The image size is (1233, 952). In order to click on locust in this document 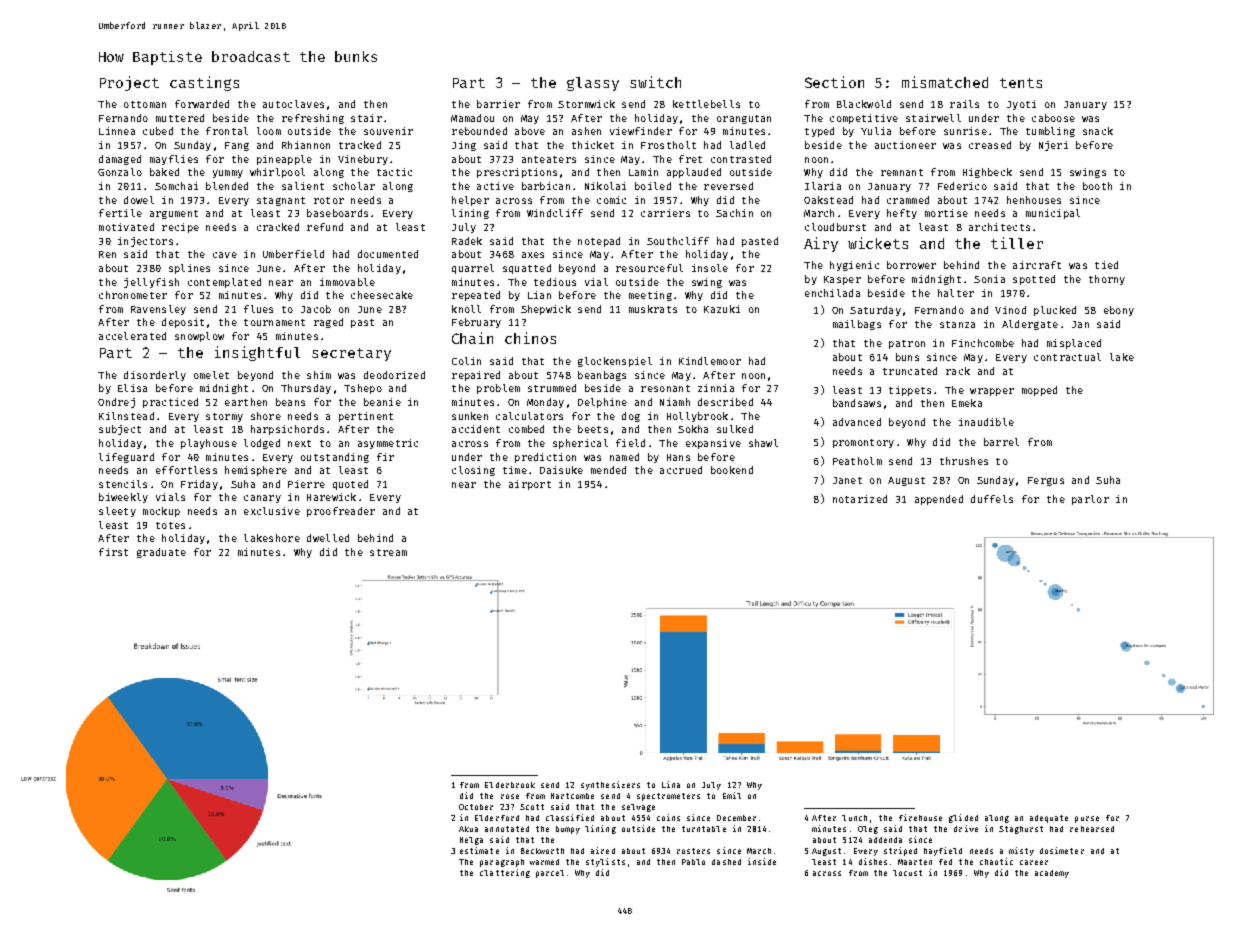, I will do `click(907, 873)`.
